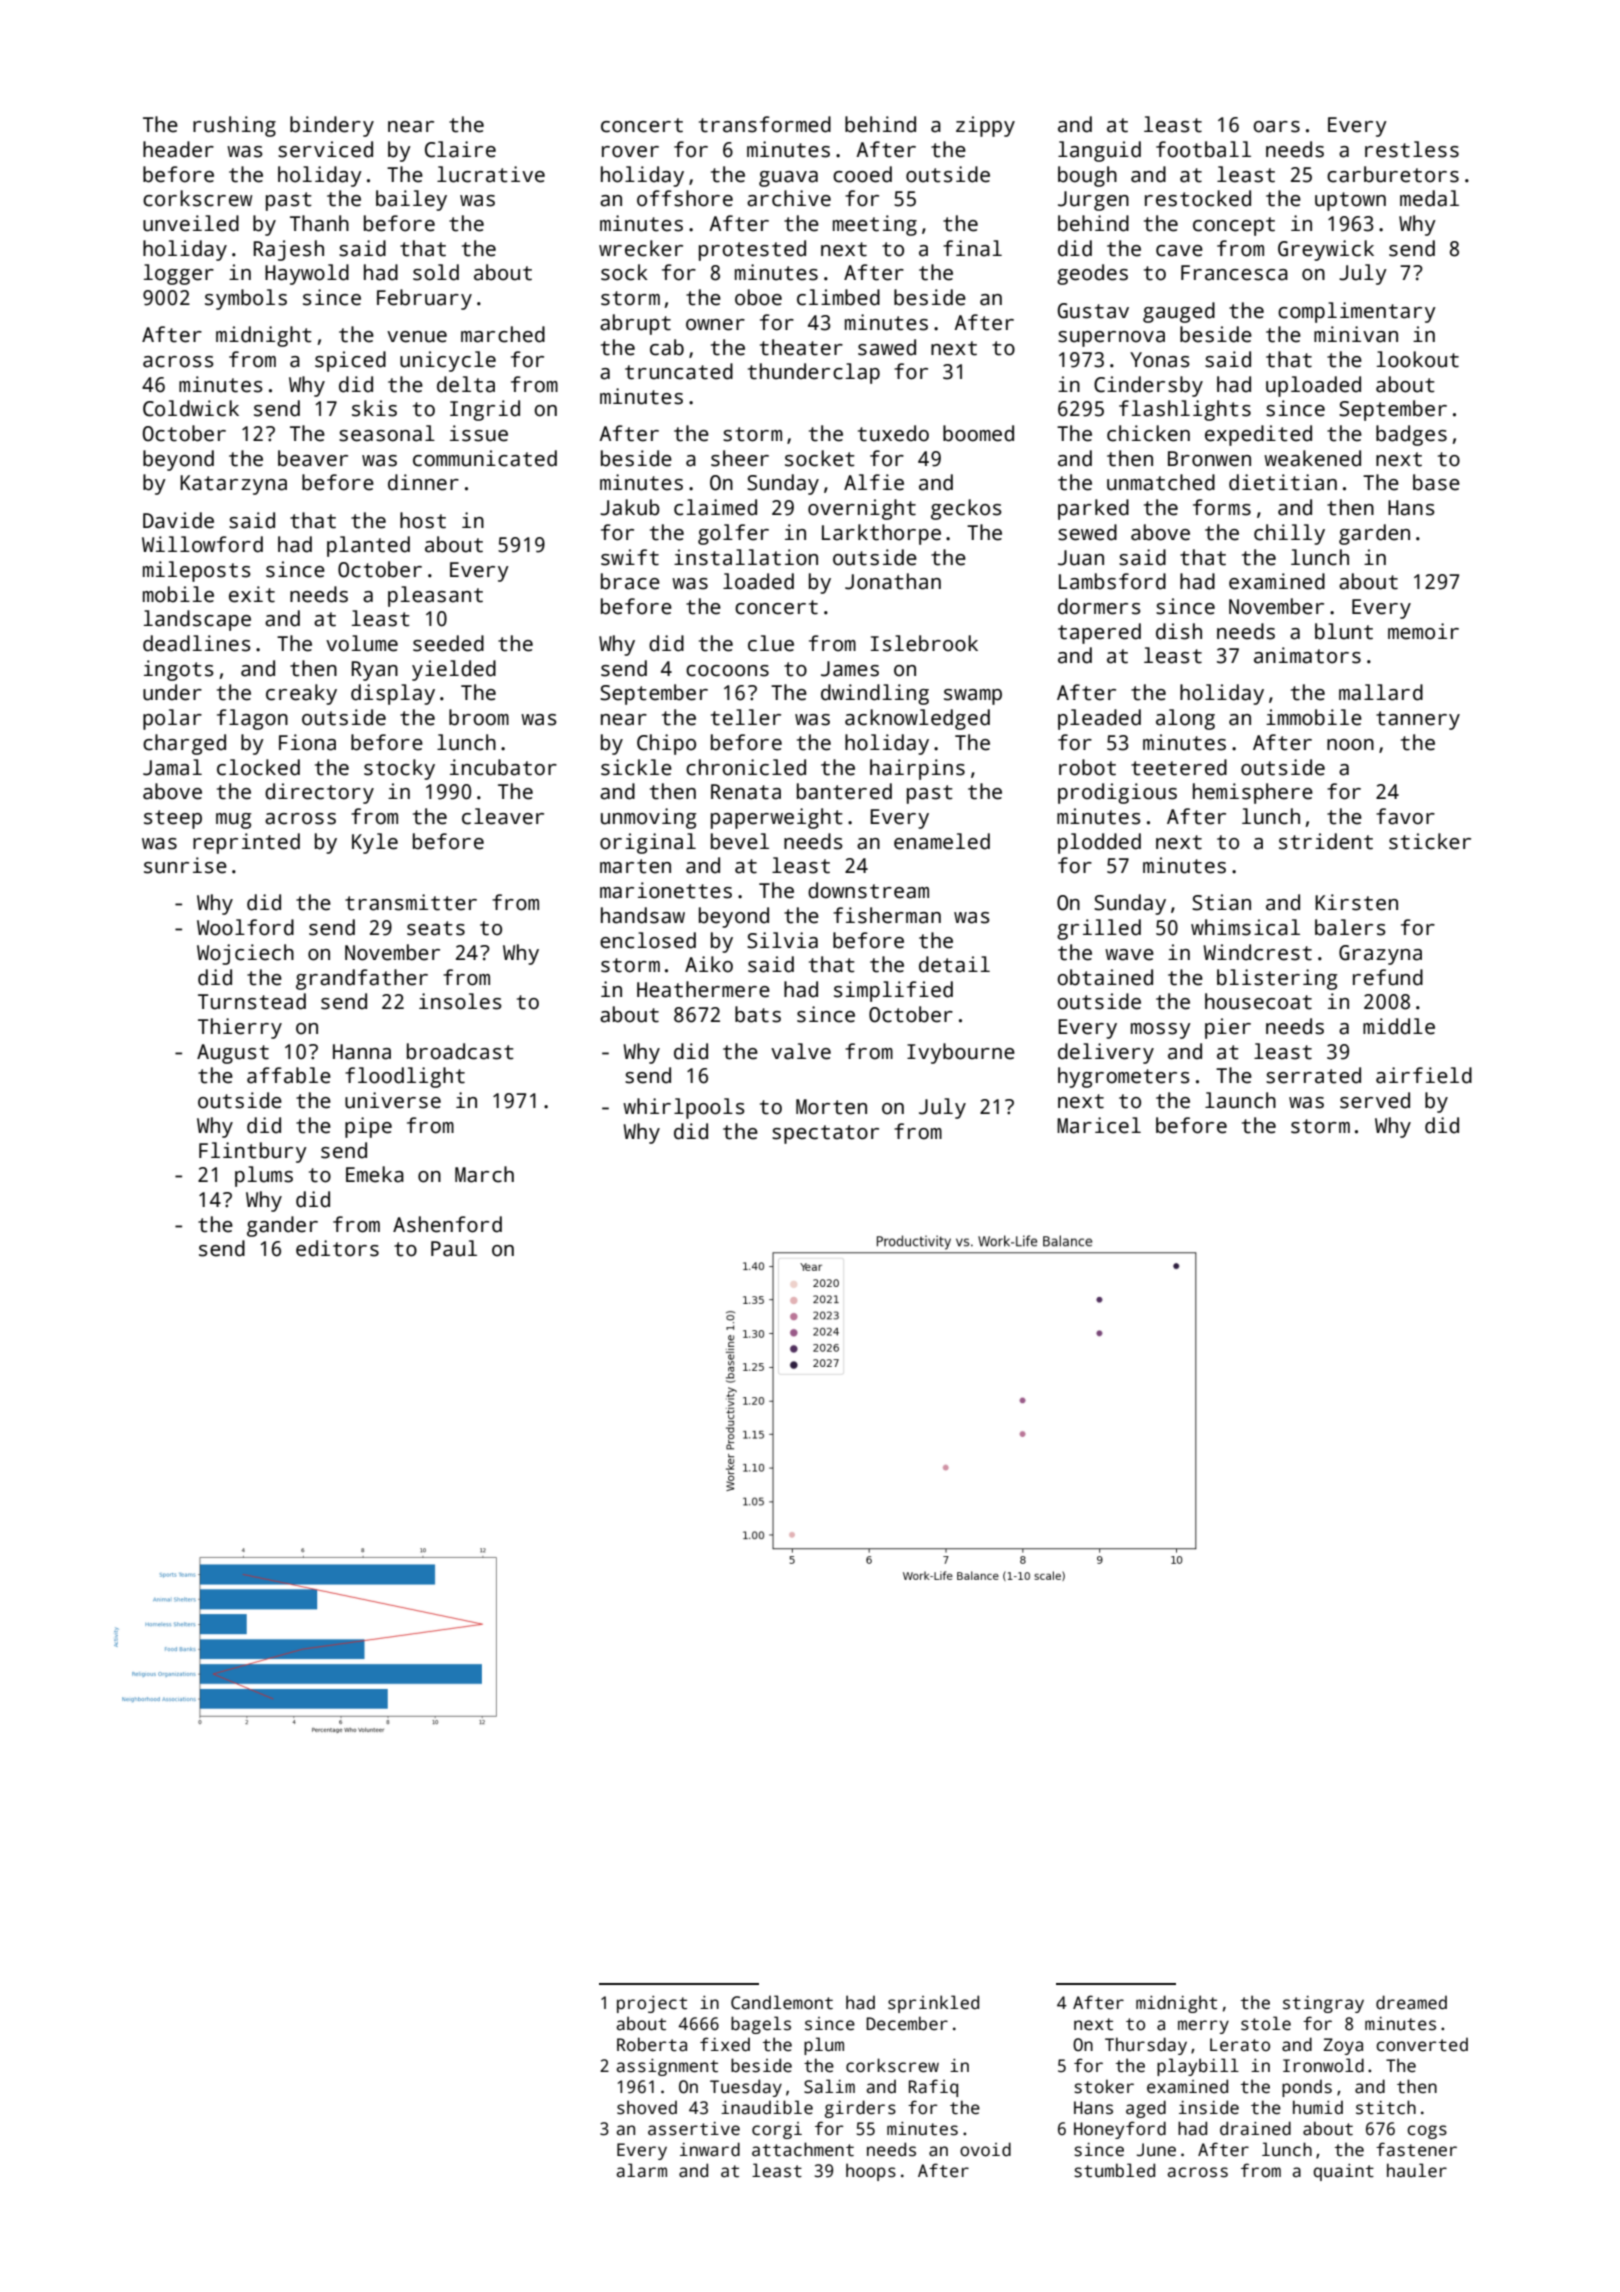  Describe the element at coordinates (933, 2004) in the screenshot. I see `sprinkled` at that location.
